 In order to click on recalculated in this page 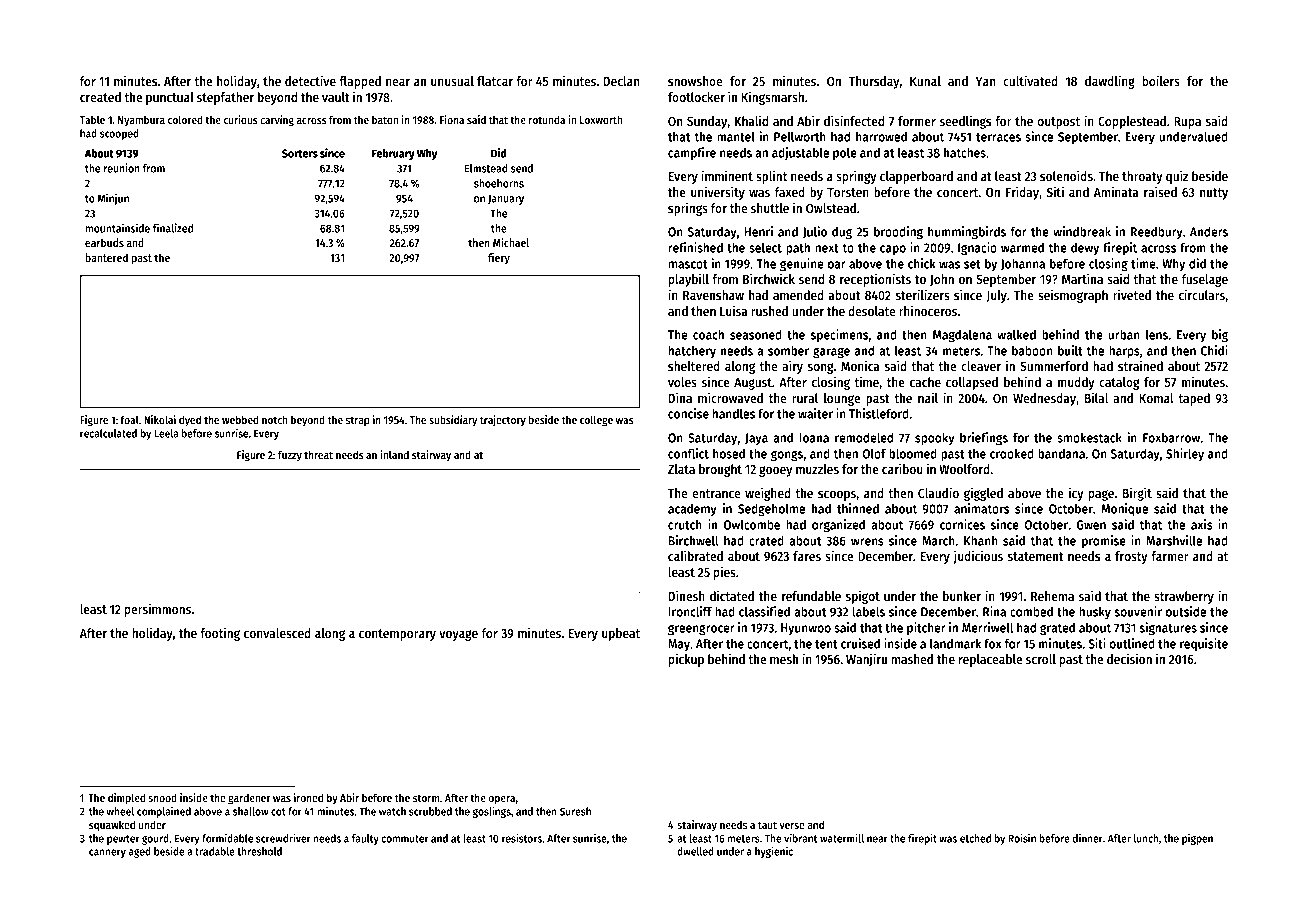, I will do `click(108, 433)`.
